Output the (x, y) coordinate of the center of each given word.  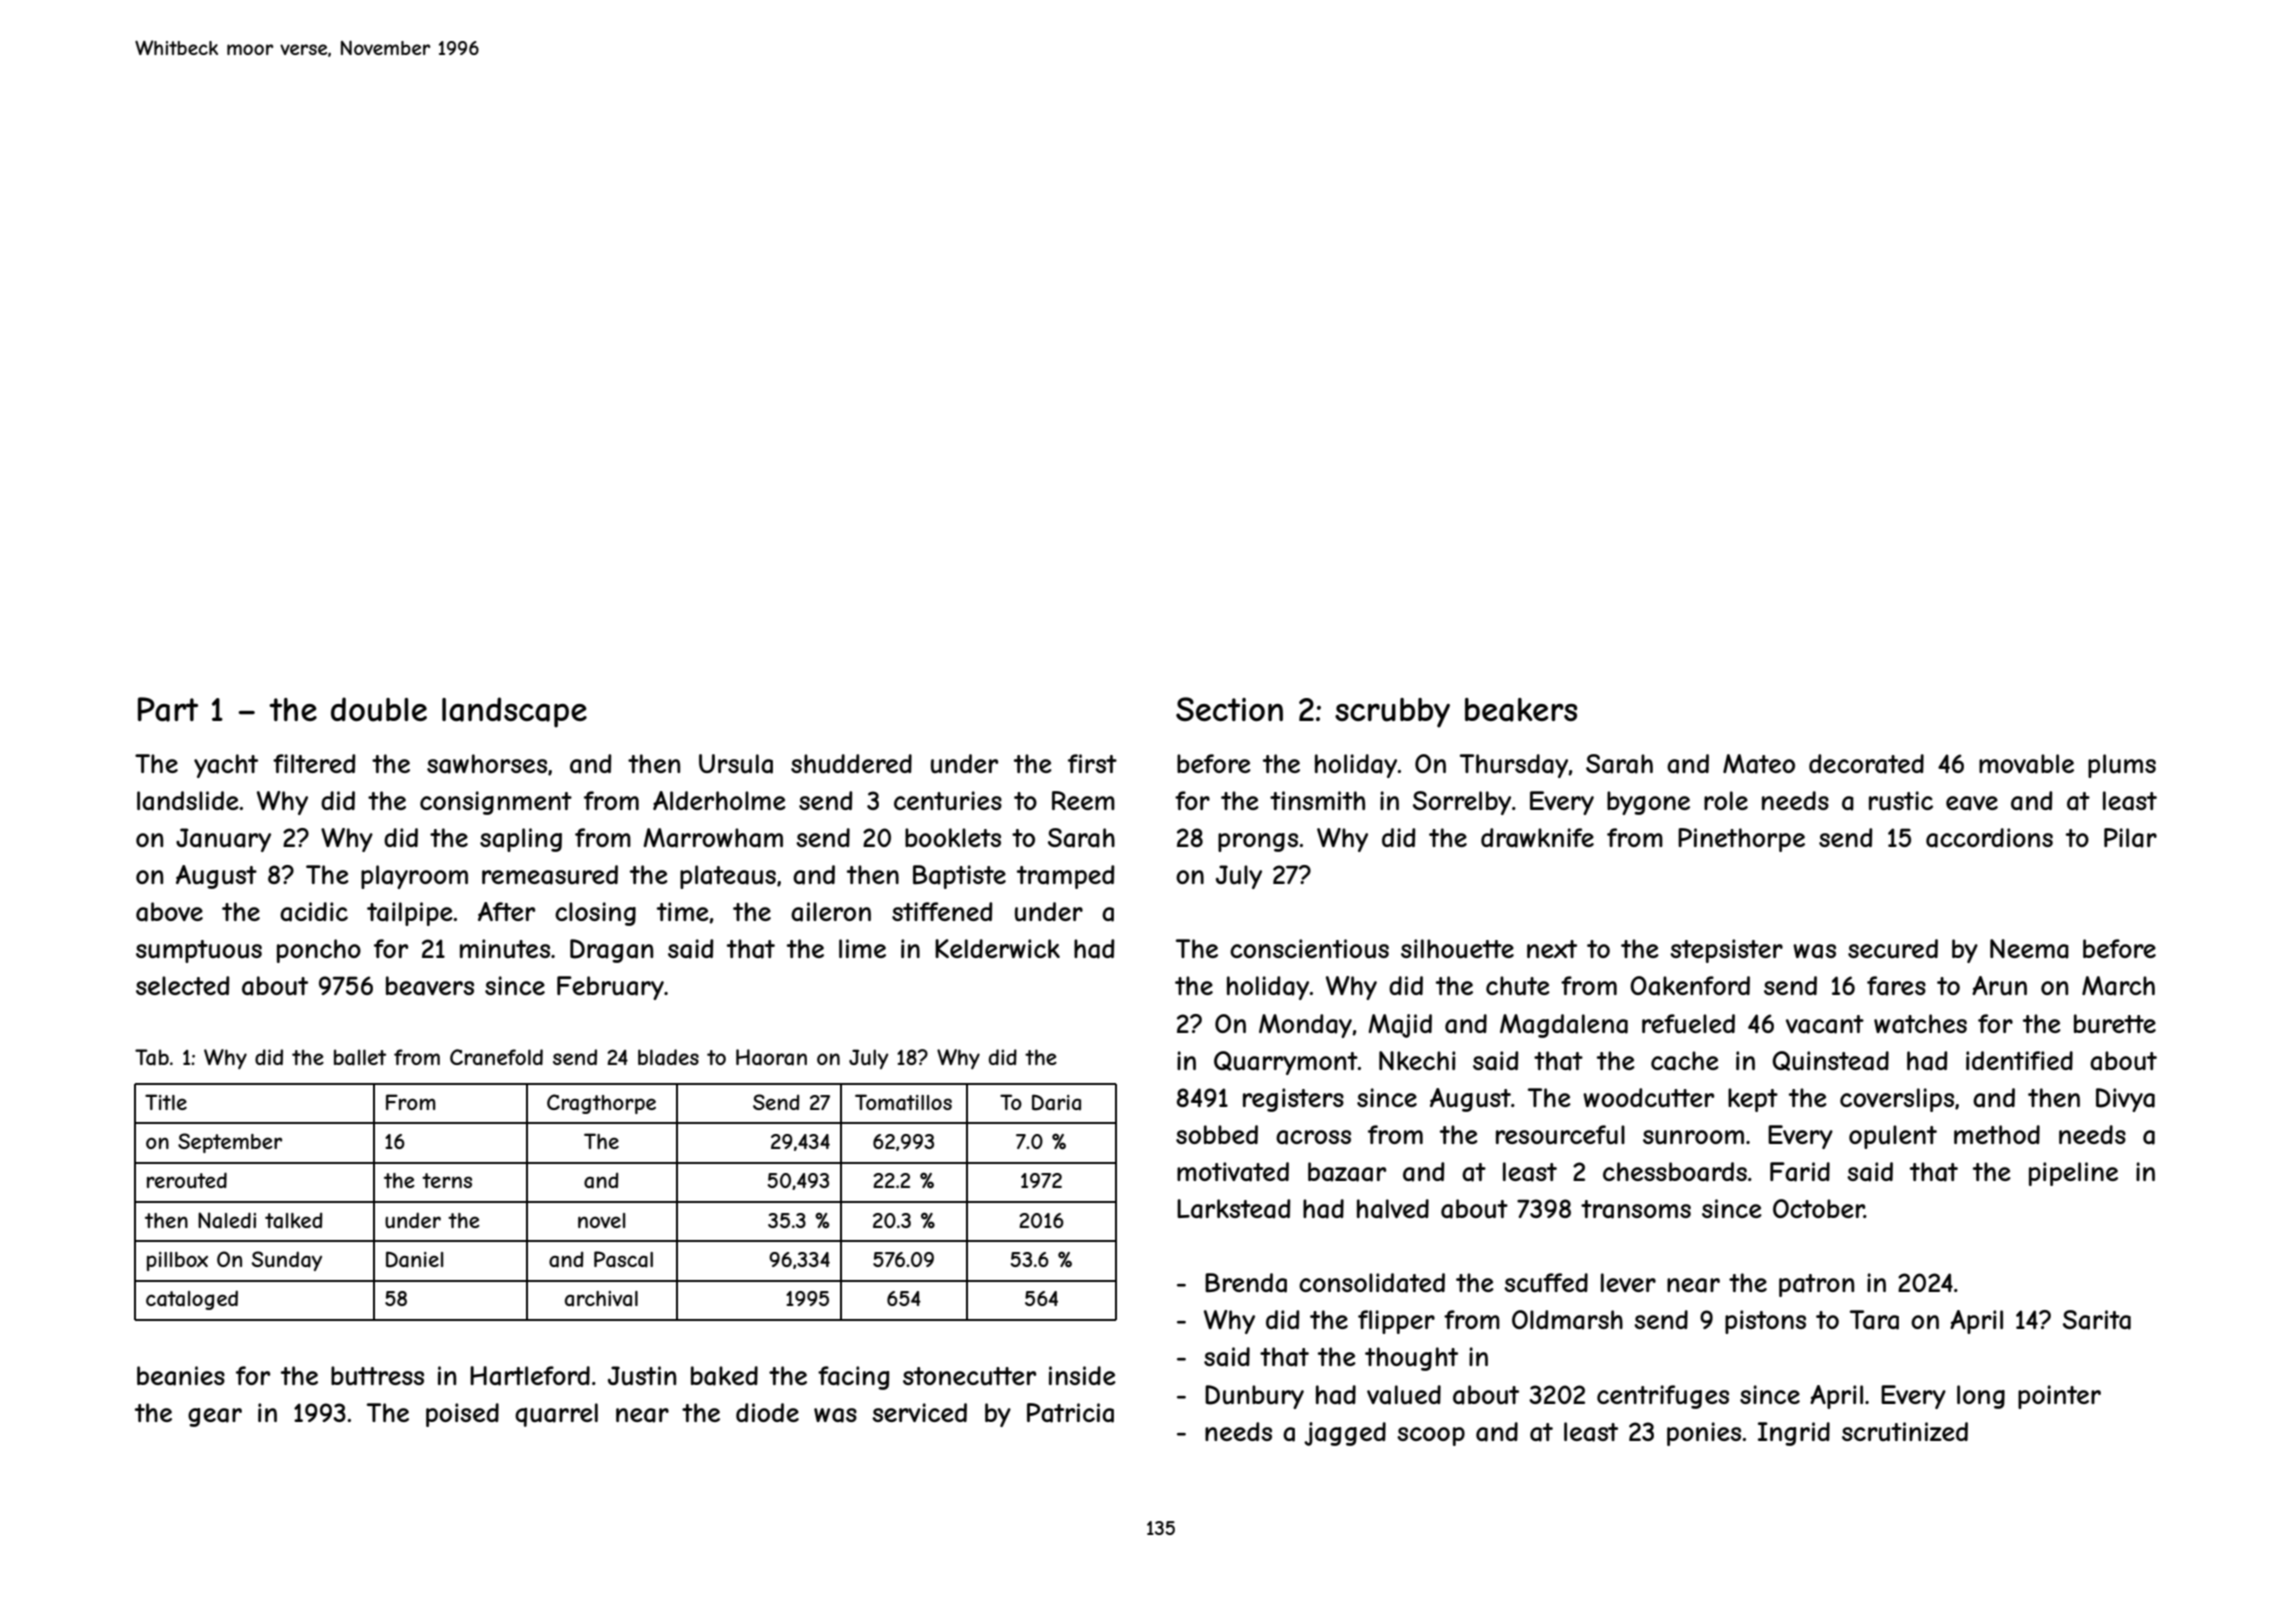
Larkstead (1233, 1209)
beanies (181, 1376)
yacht (226, 766)
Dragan (611, 951)
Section (1229, 709)
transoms (1636, 1209)
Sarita (2097, 1320)
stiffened (942, 911)
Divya (2125, 1100)
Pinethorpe (1741, 840)
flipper (1396, 1322)
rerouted (187, 1180)
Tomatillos (903, 1102)
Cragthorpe (601, 1104)
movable (2026, 764)
